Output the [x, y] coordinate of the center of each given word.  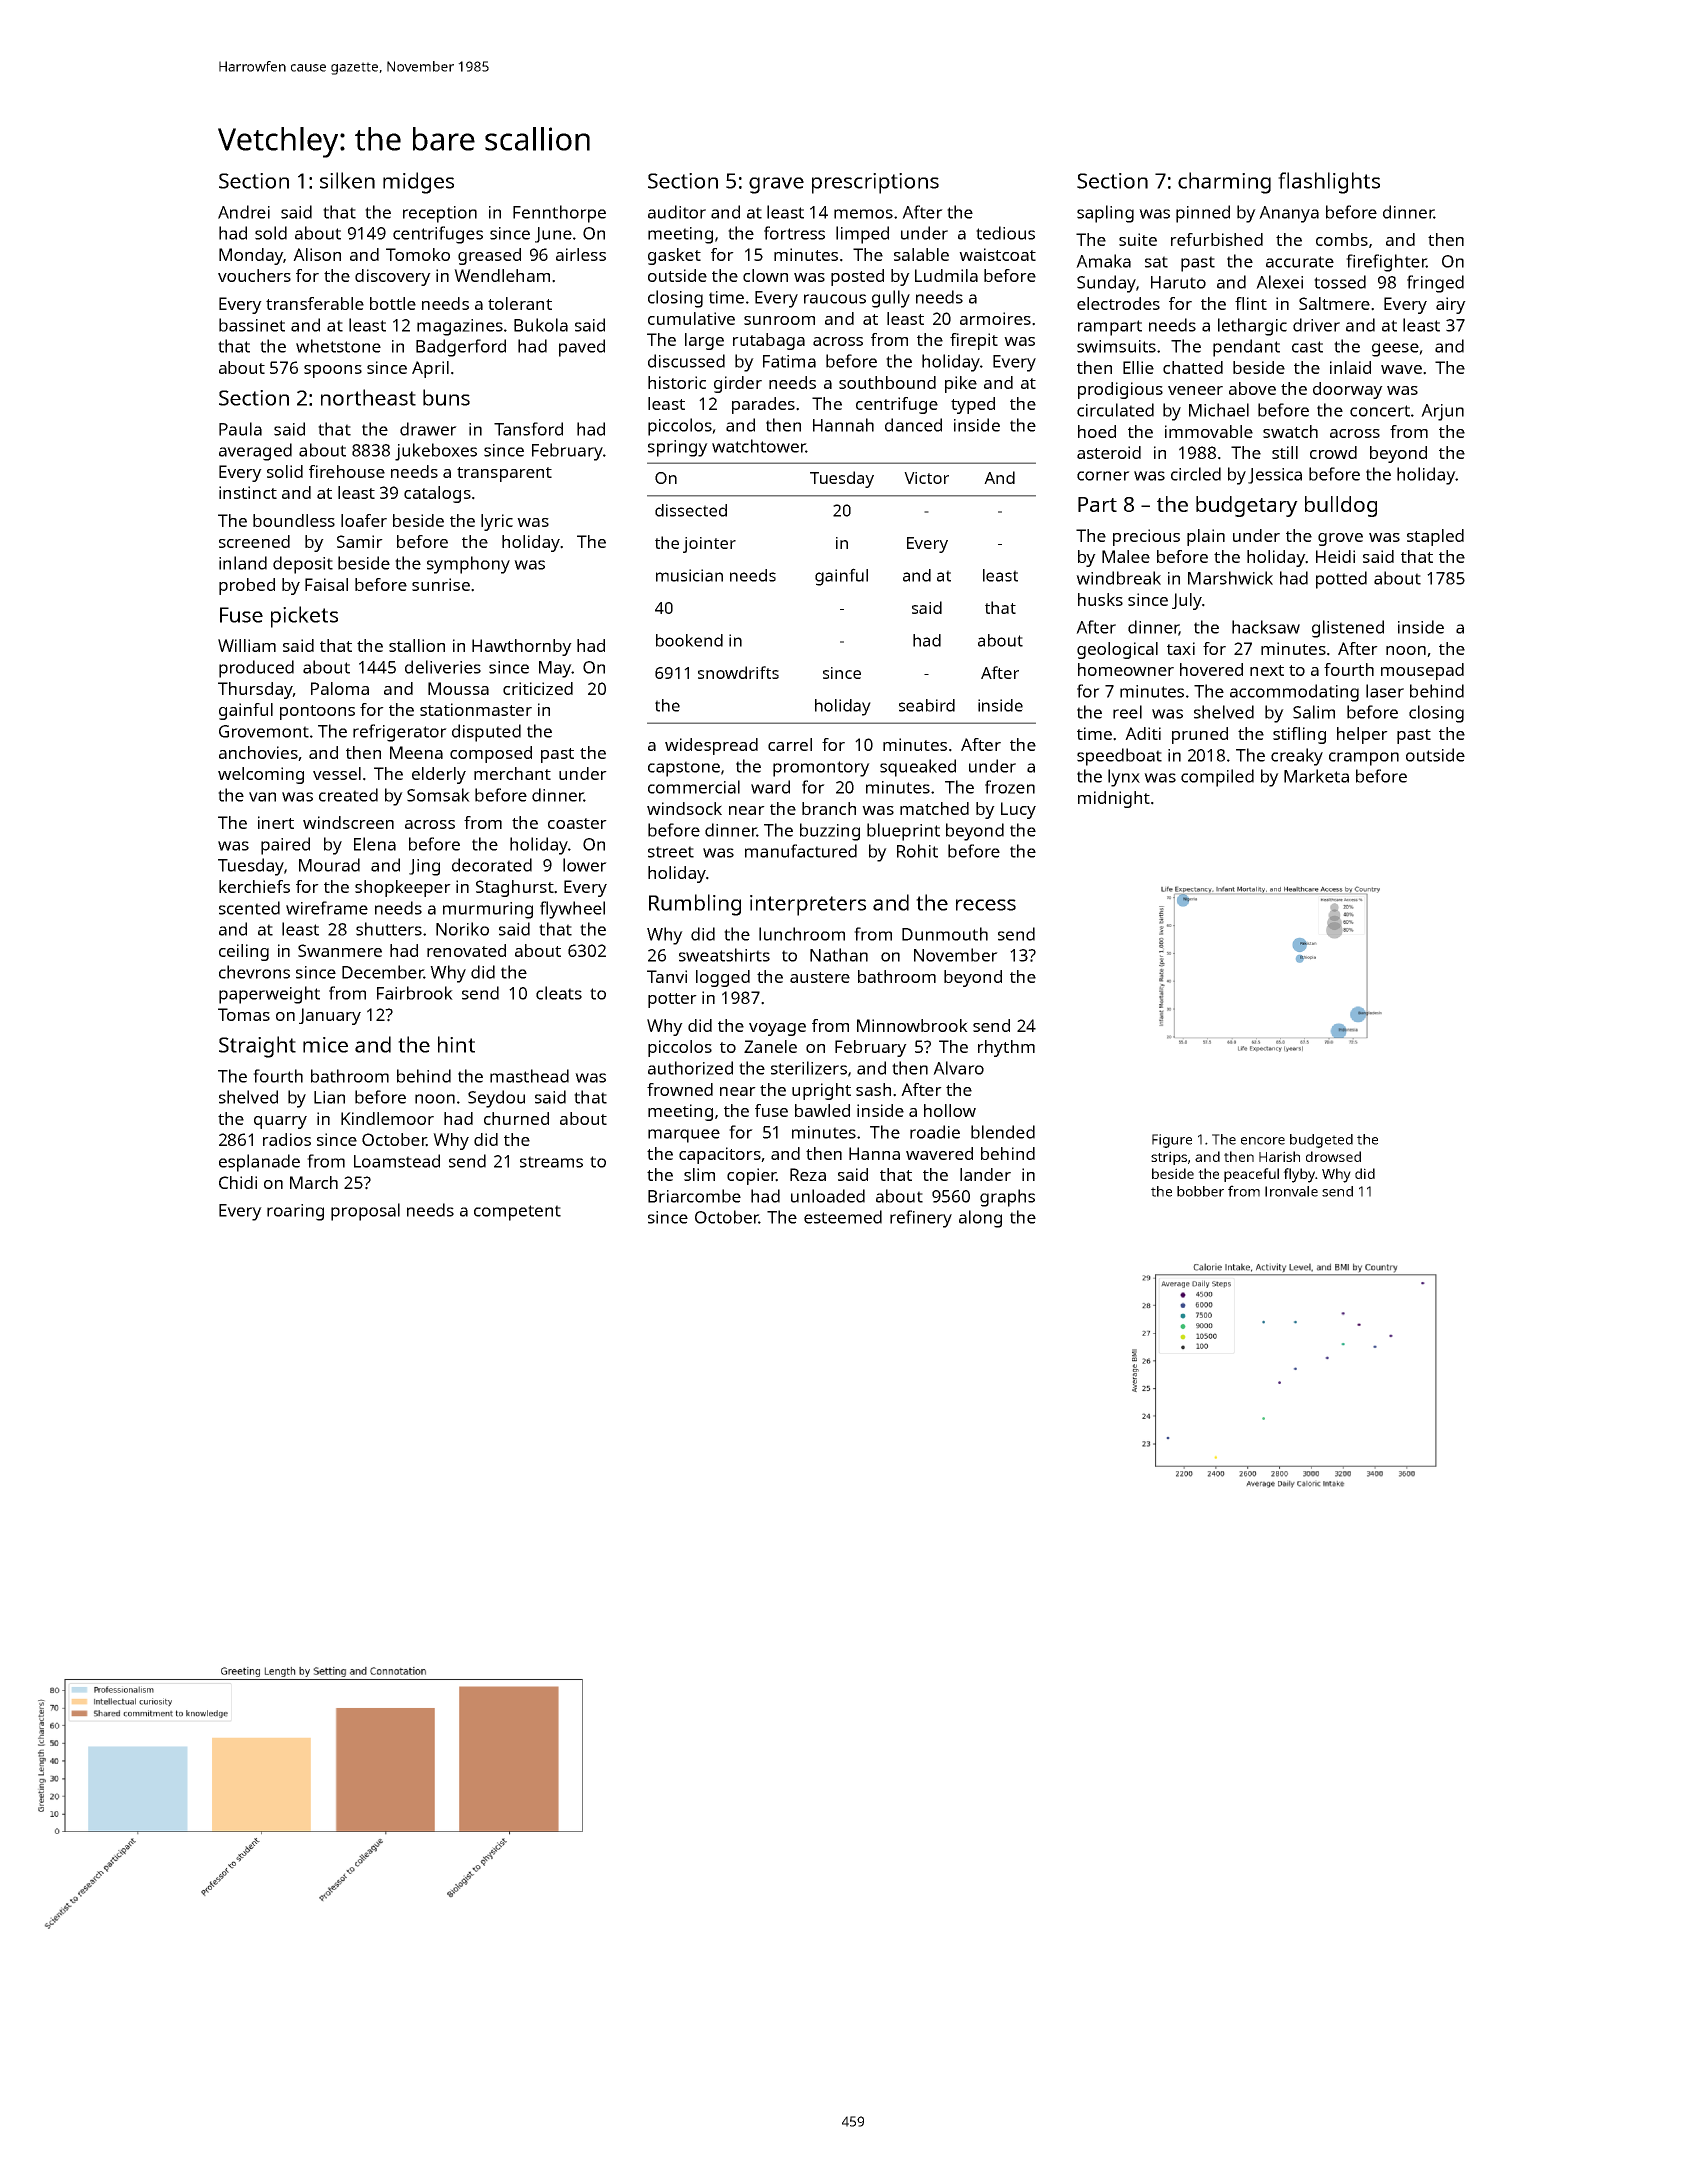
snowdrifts [738, 672]
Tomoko [418, 254]
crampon [1364, 759]
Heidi [1335, 556]
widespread [711, 746]
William [247, 645]
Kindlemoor [387, 1118]
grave [776, 185]
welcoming [261, 775]
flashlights [1329, 183]
